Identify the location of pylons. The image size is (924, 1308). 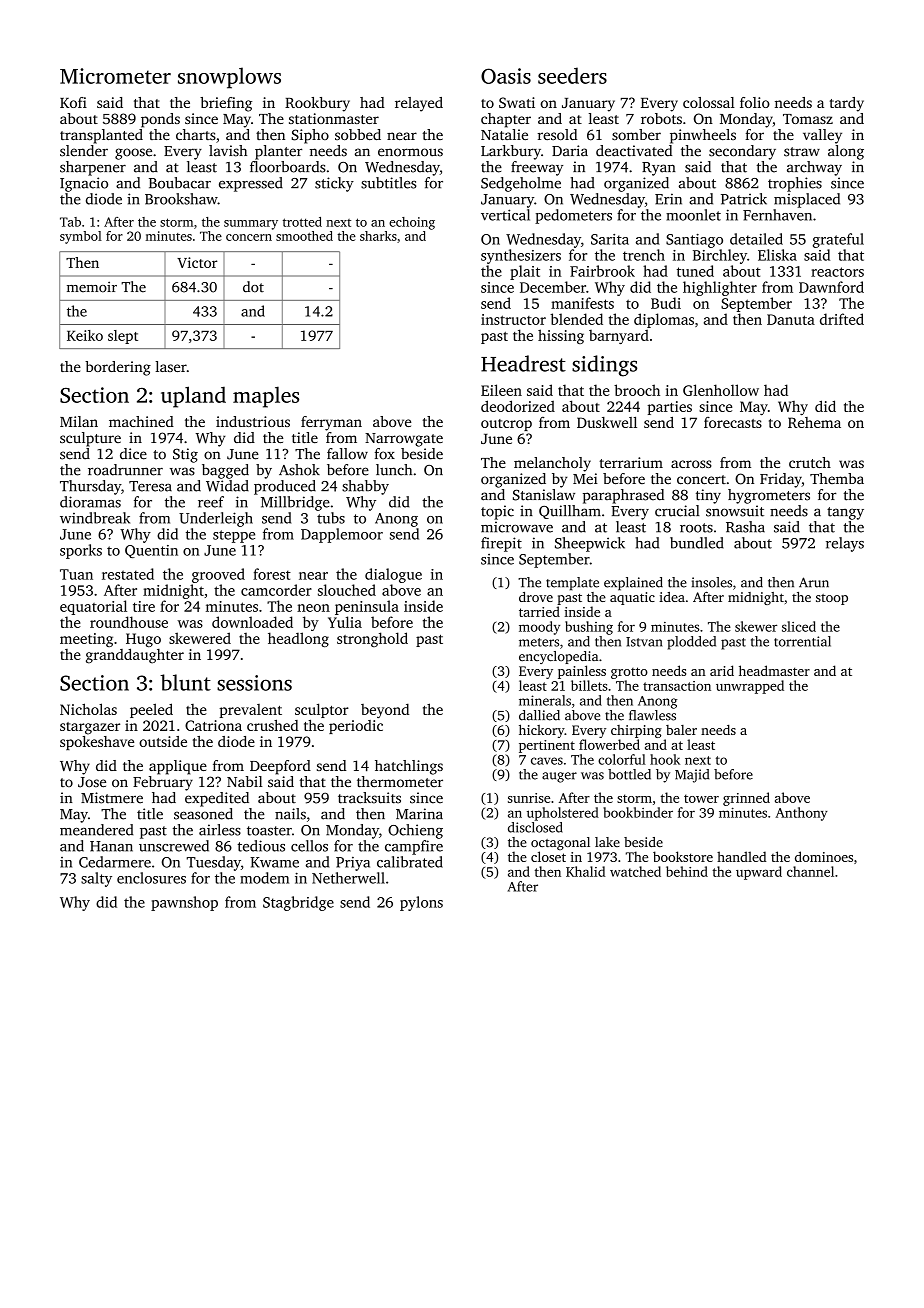
(421, 903).
